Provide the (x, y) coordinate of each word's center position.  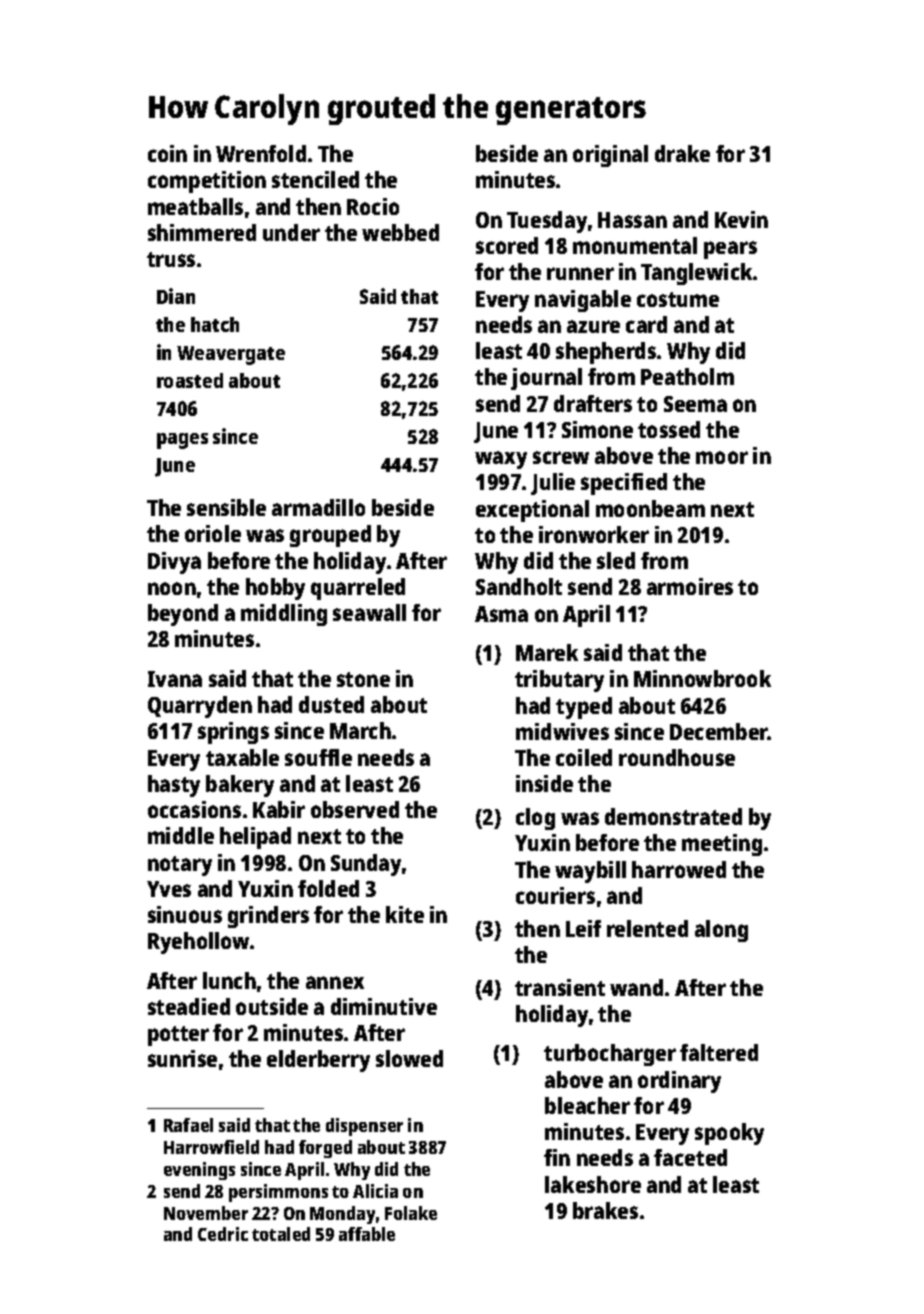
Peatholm (687, 376)
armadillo (318, 507)
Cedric (223, 1234)
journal (546, 379)
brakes (605, 1210)
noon (172, 588)
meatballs (195, 206)
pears (730, 250)
